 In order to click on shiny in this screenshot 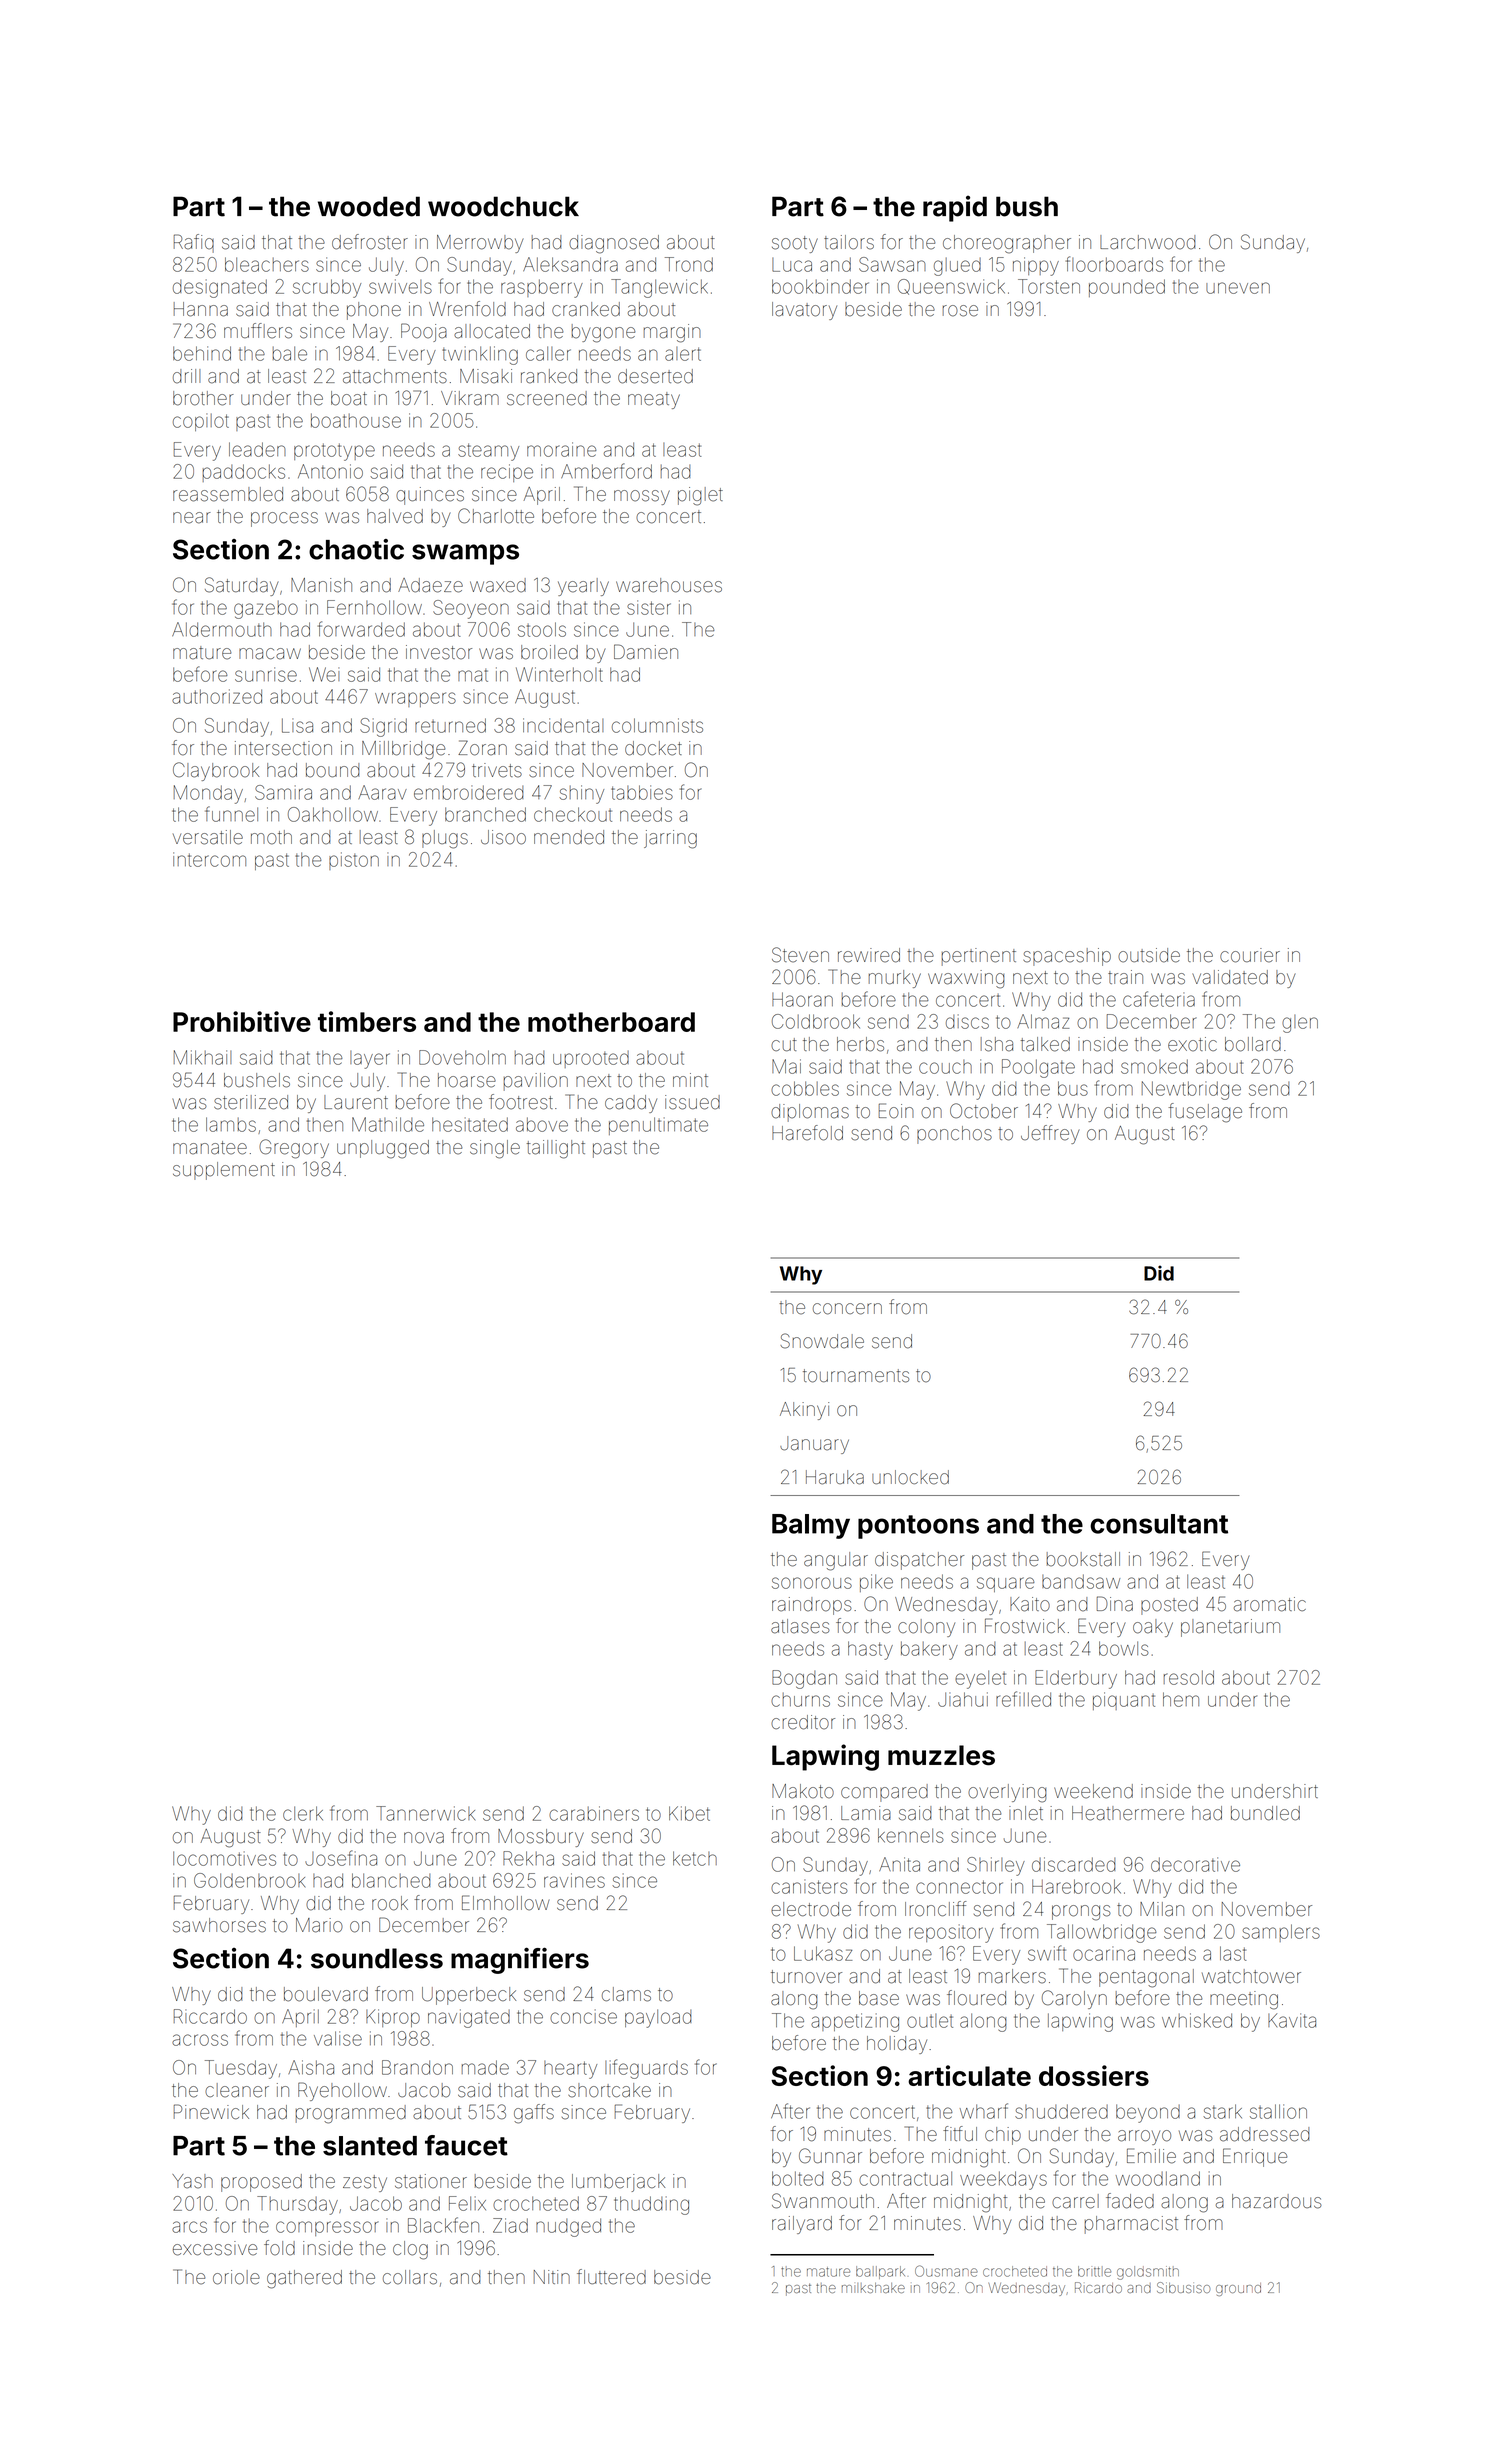, I will do `click(581, 794)`.
